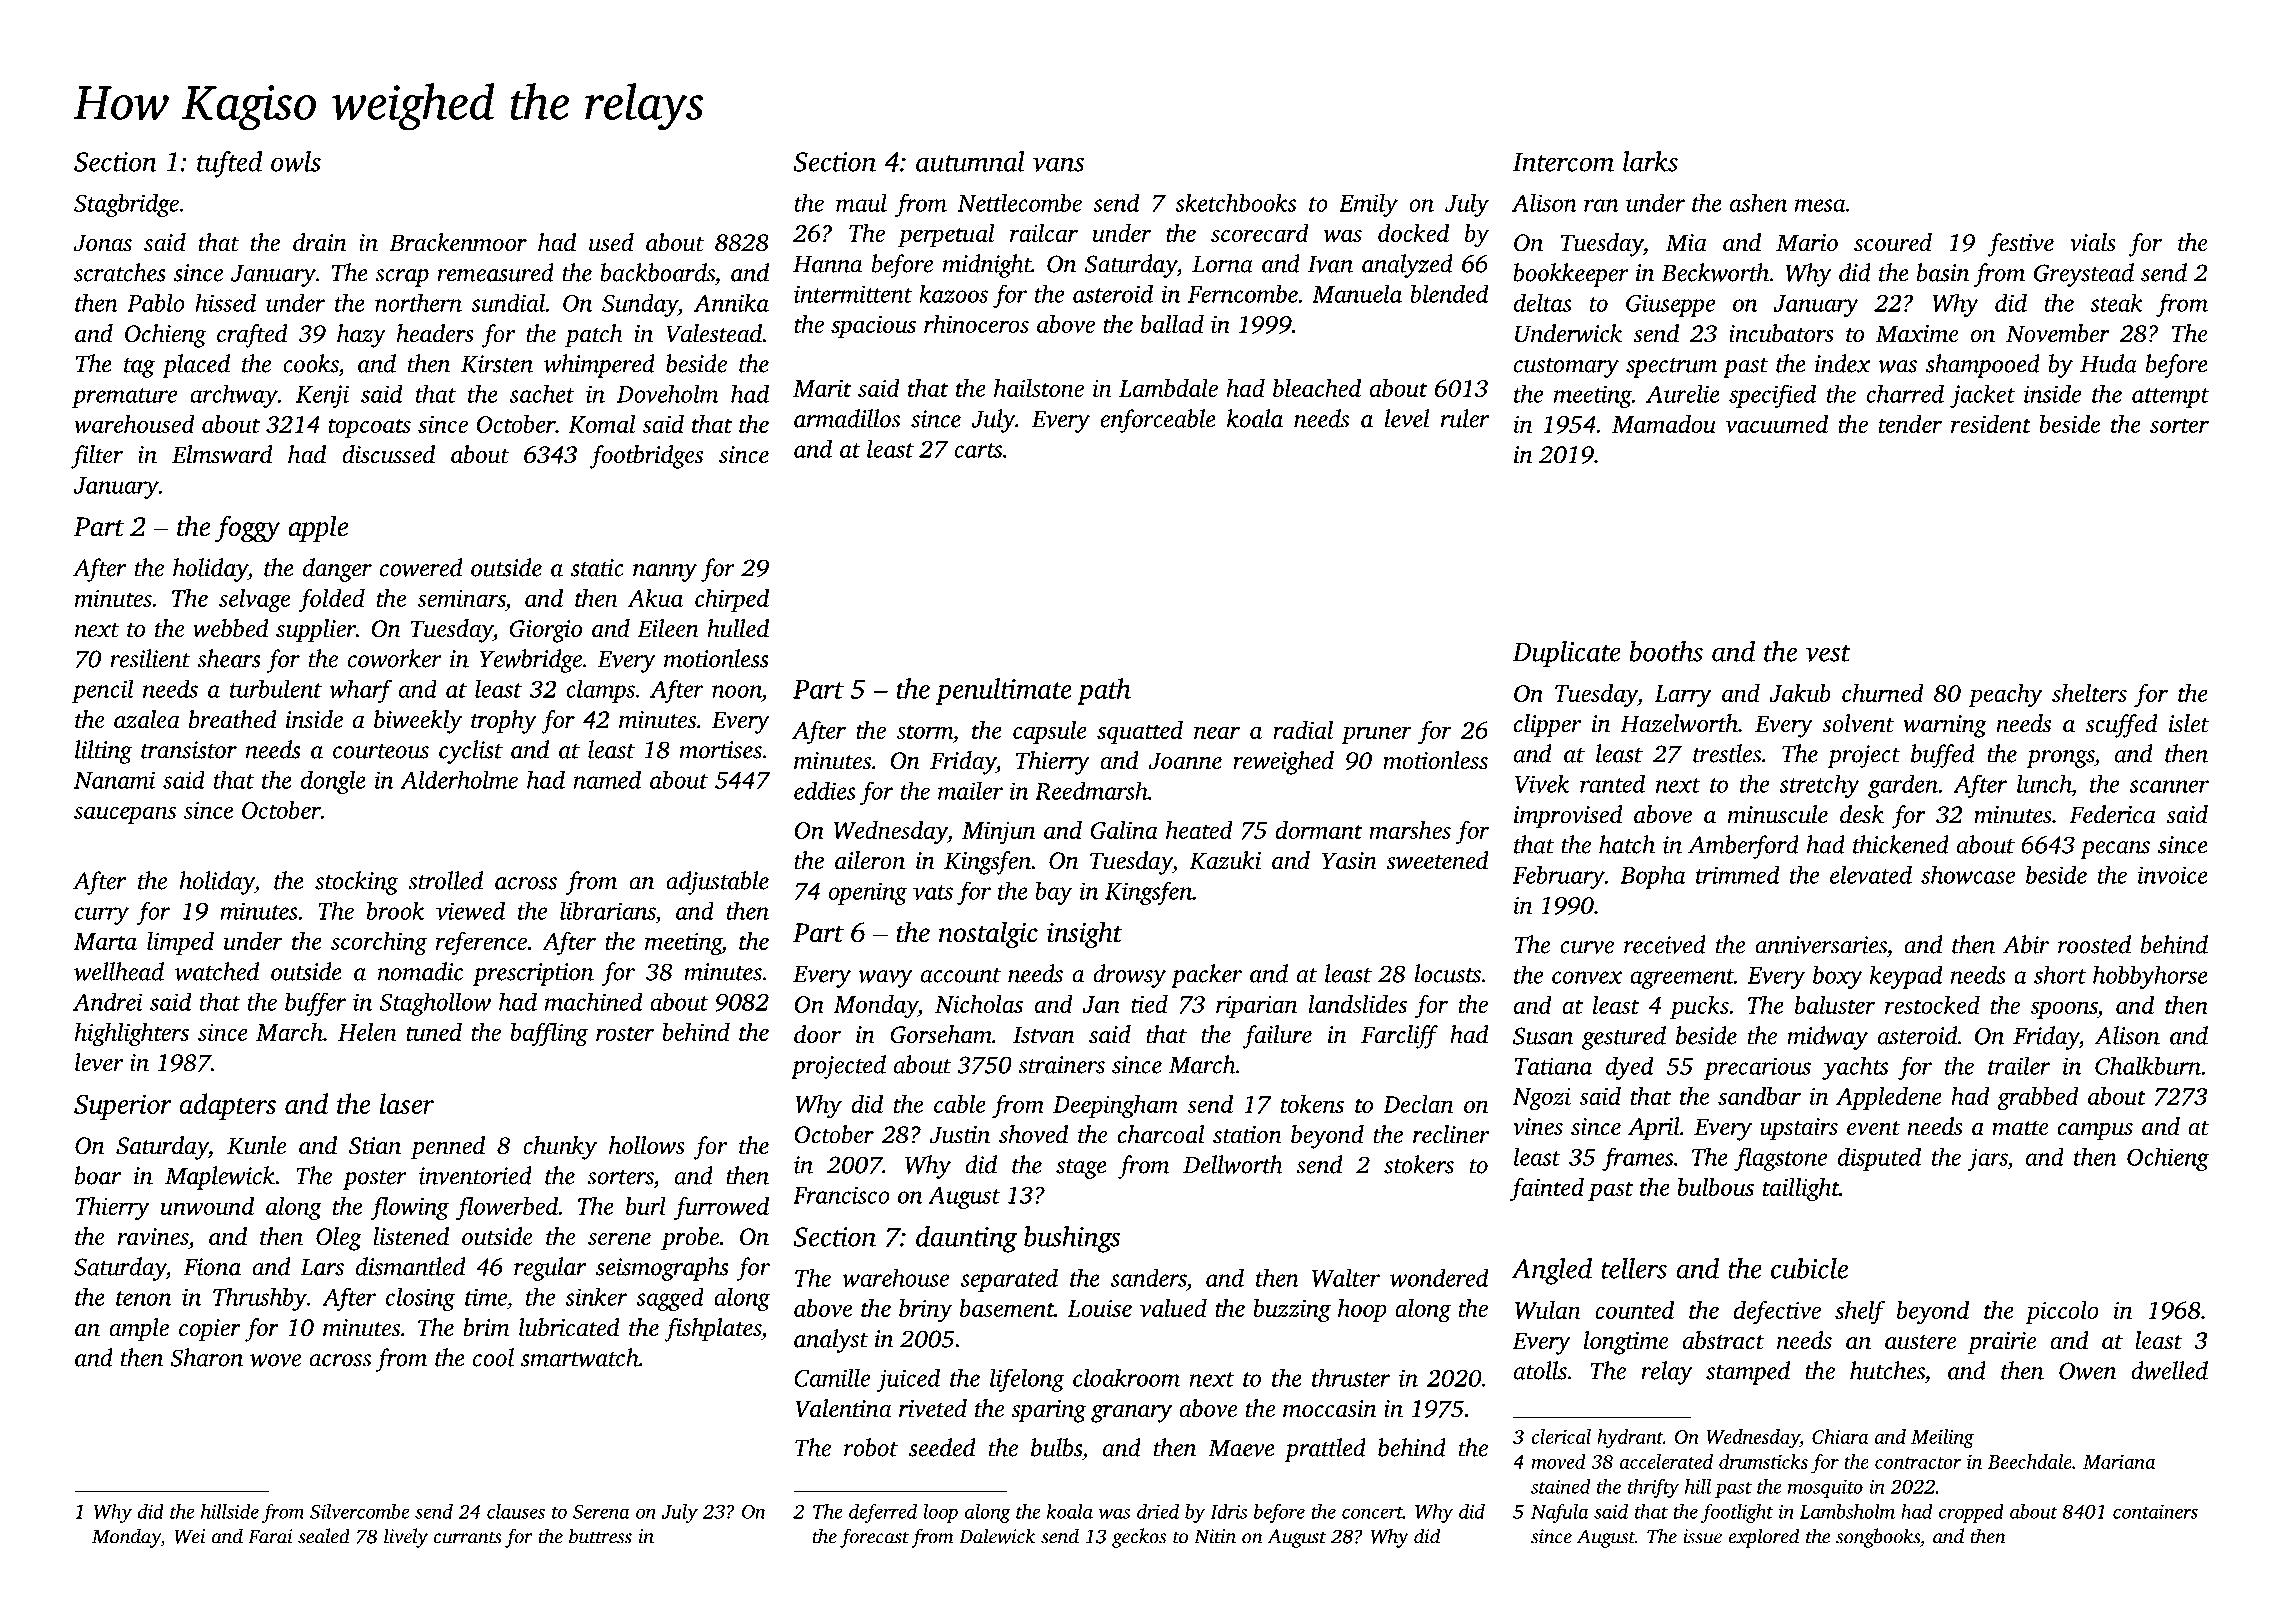 This page has width=2282, height=1614. What do you see at coordinates (1991, 424) in the page?
I see `resident` at bounding box center [1991, 424].
